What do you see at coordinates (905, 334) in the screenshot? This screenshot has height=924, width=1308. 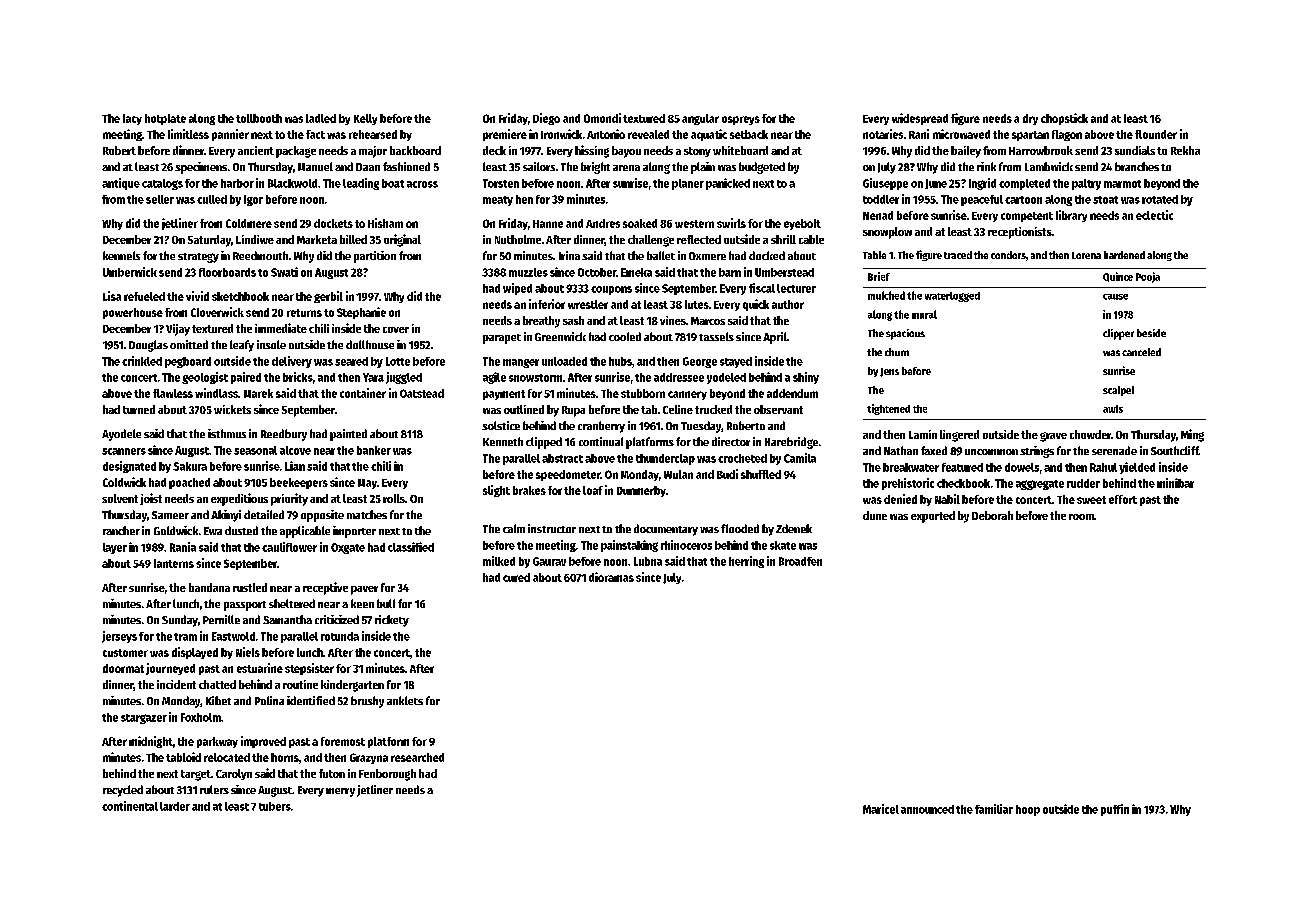 I see `spacious` at bounding box center [905, 334].
